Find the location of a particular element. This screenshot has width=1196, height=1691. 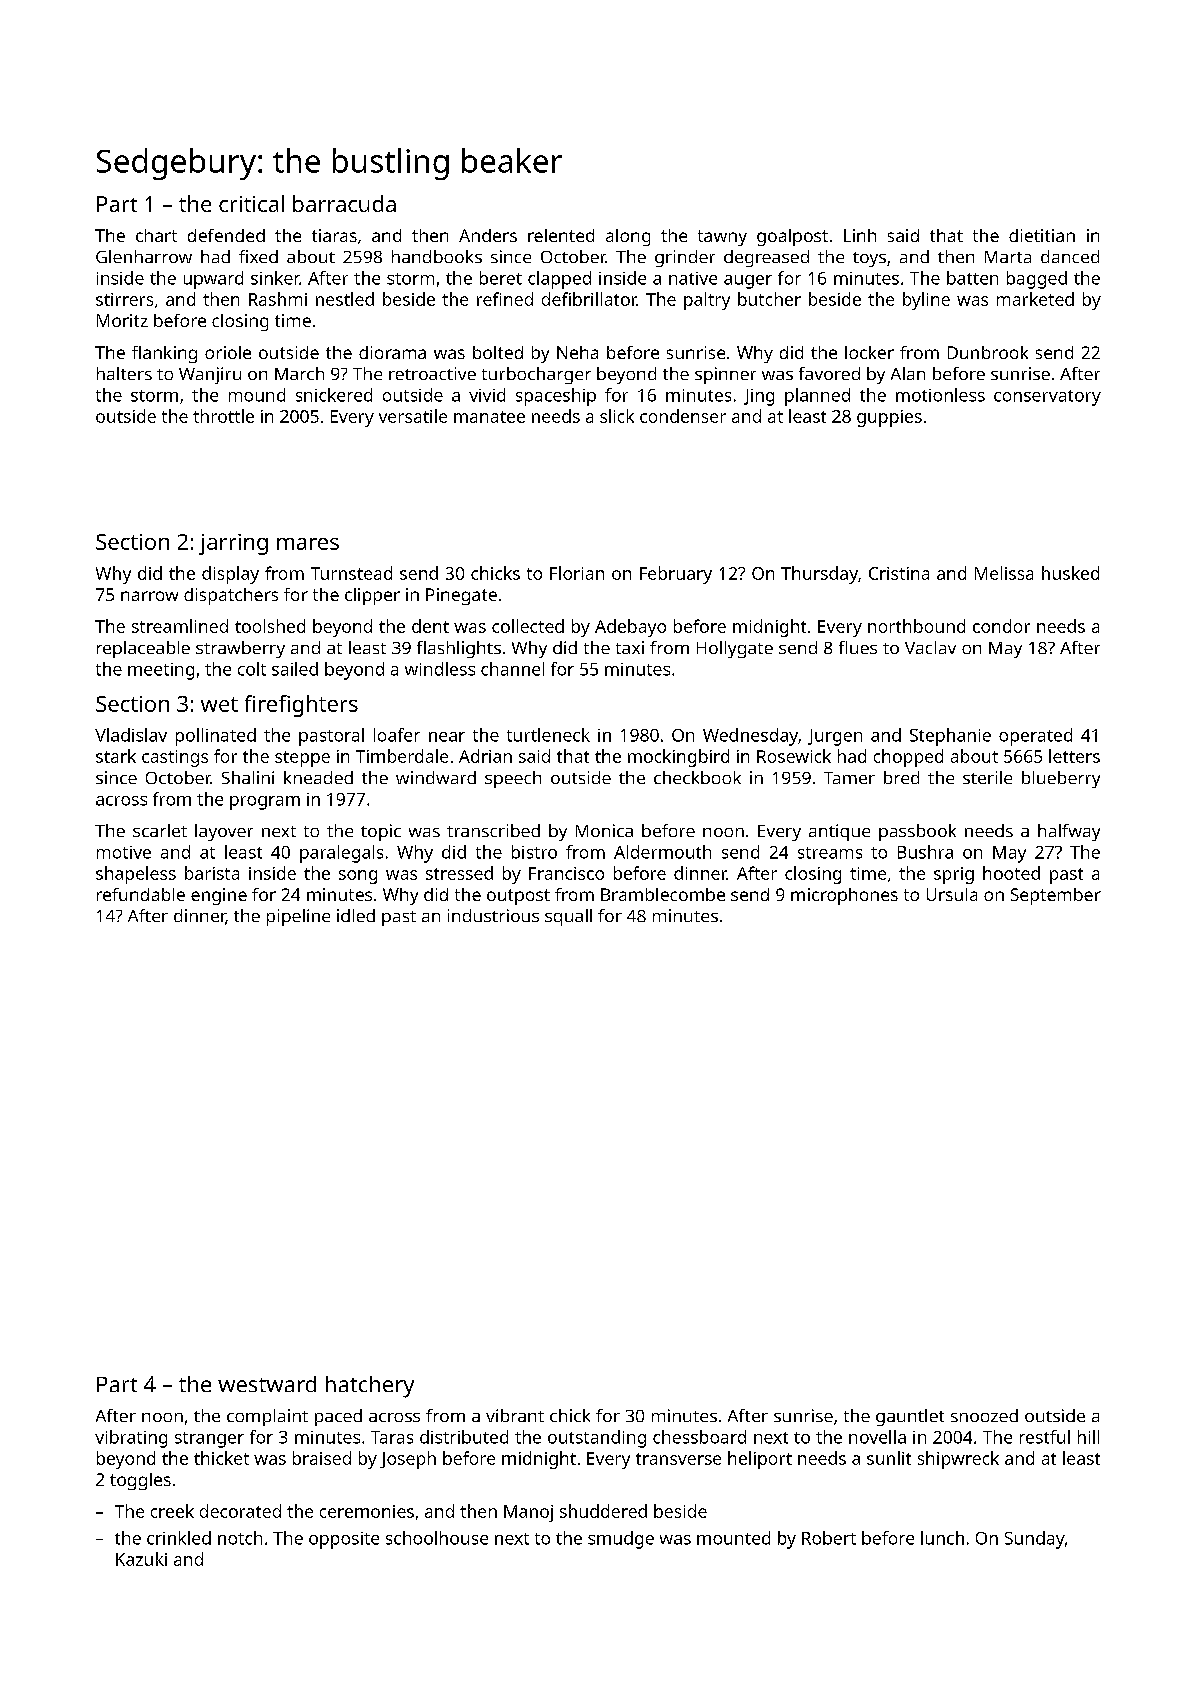

opposite is located at coordinates (344, 1540).
